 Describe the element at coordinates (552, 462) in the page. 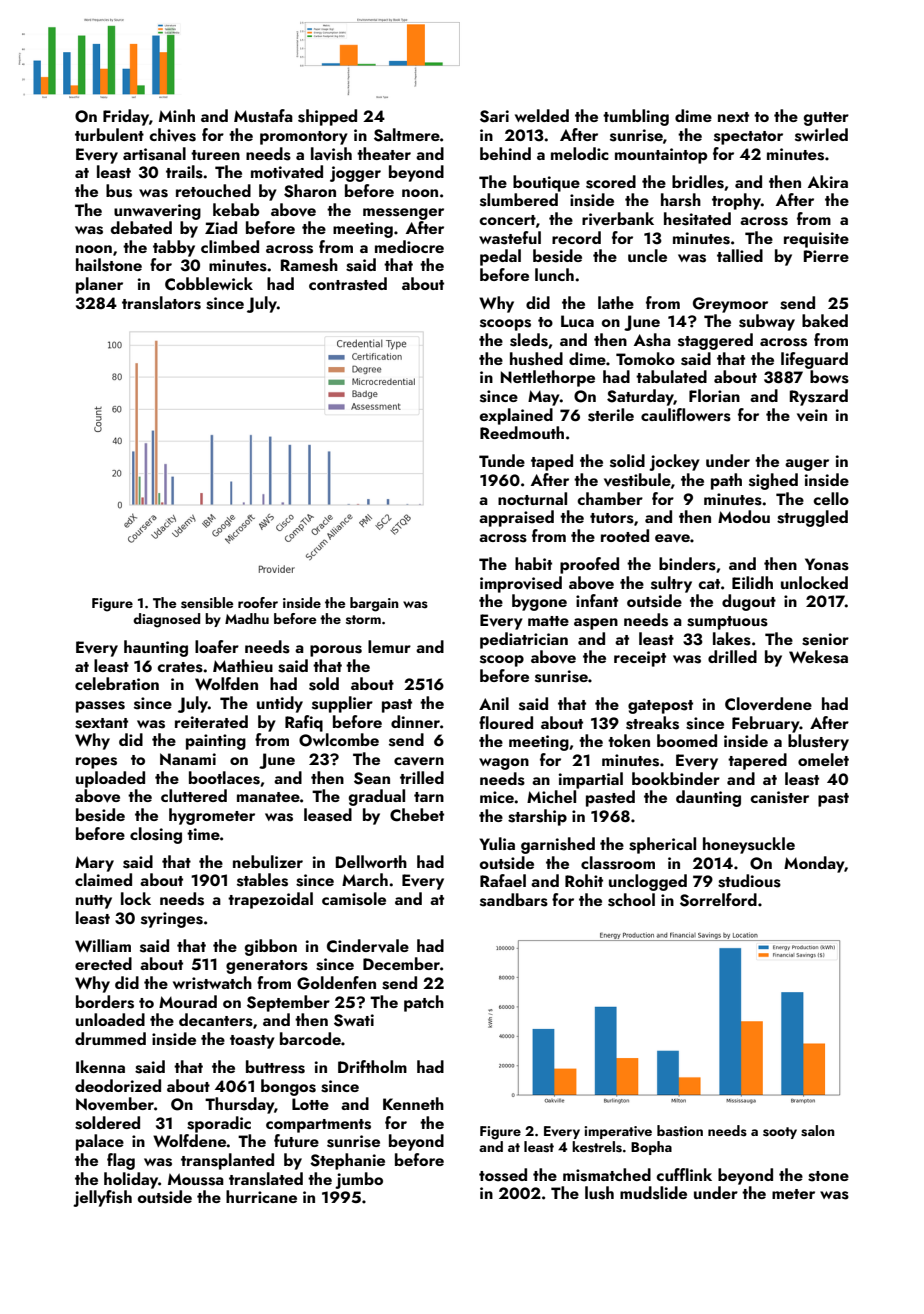

I see `taped` at that location.
